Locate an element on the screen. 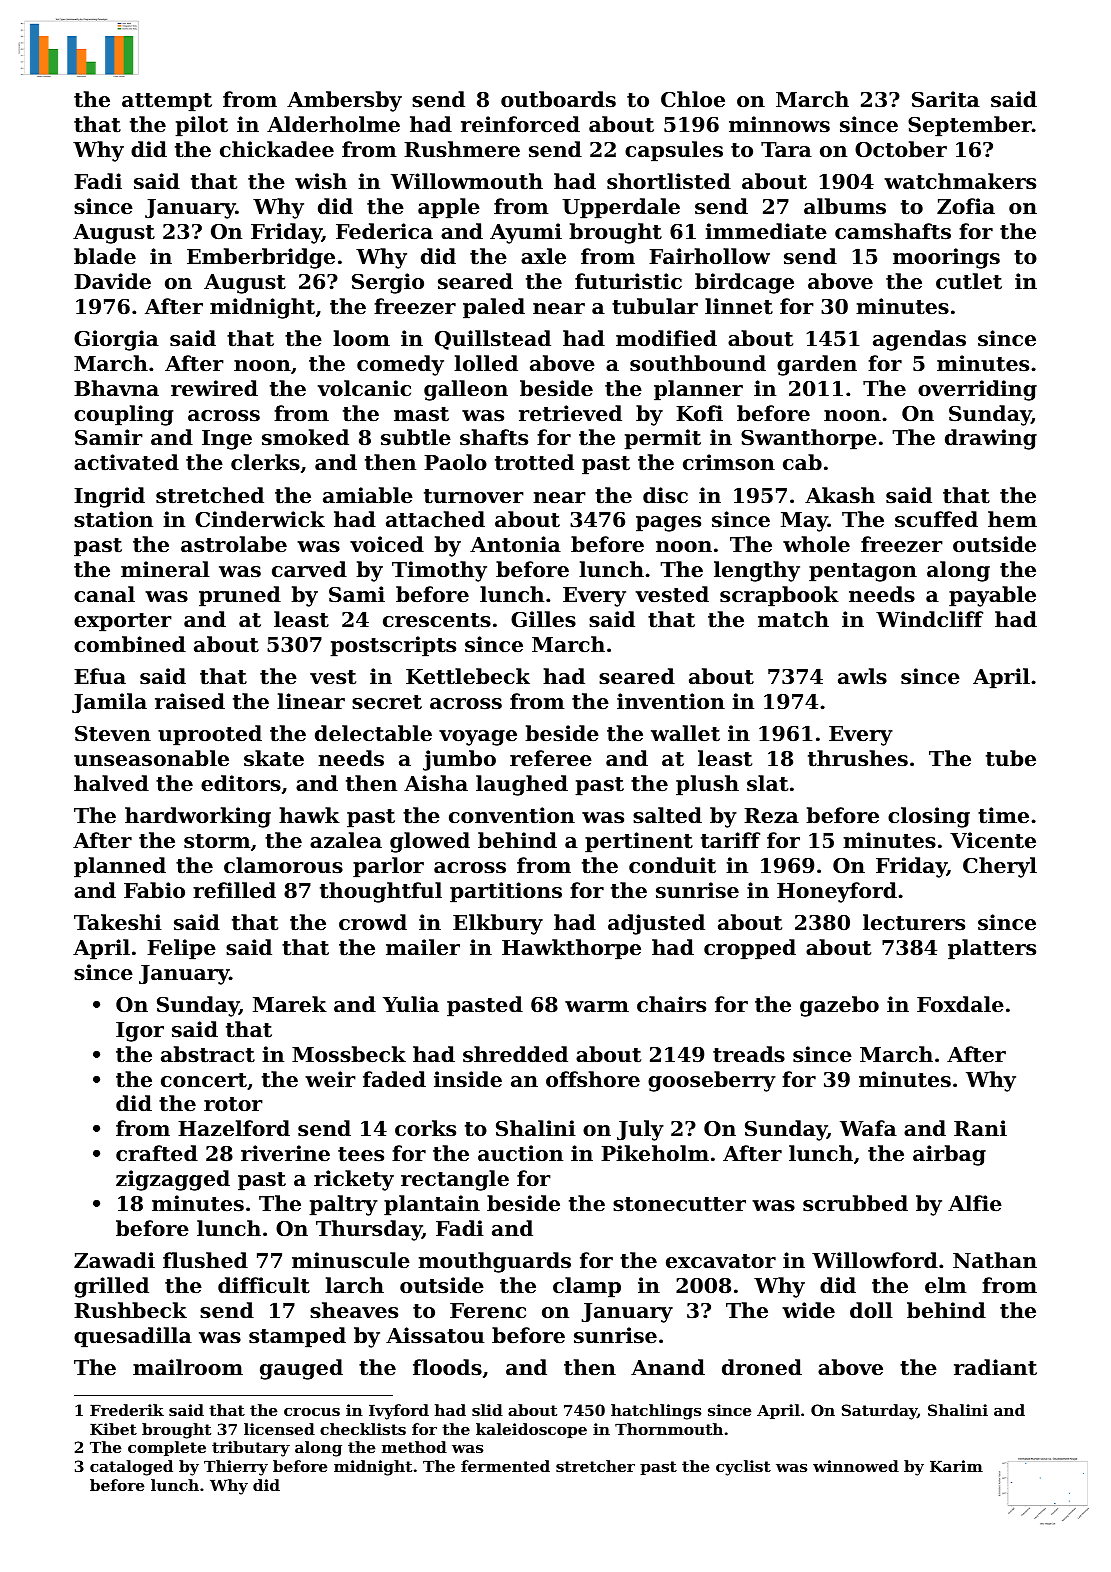  drawing is located at coordinates (991, 439).
